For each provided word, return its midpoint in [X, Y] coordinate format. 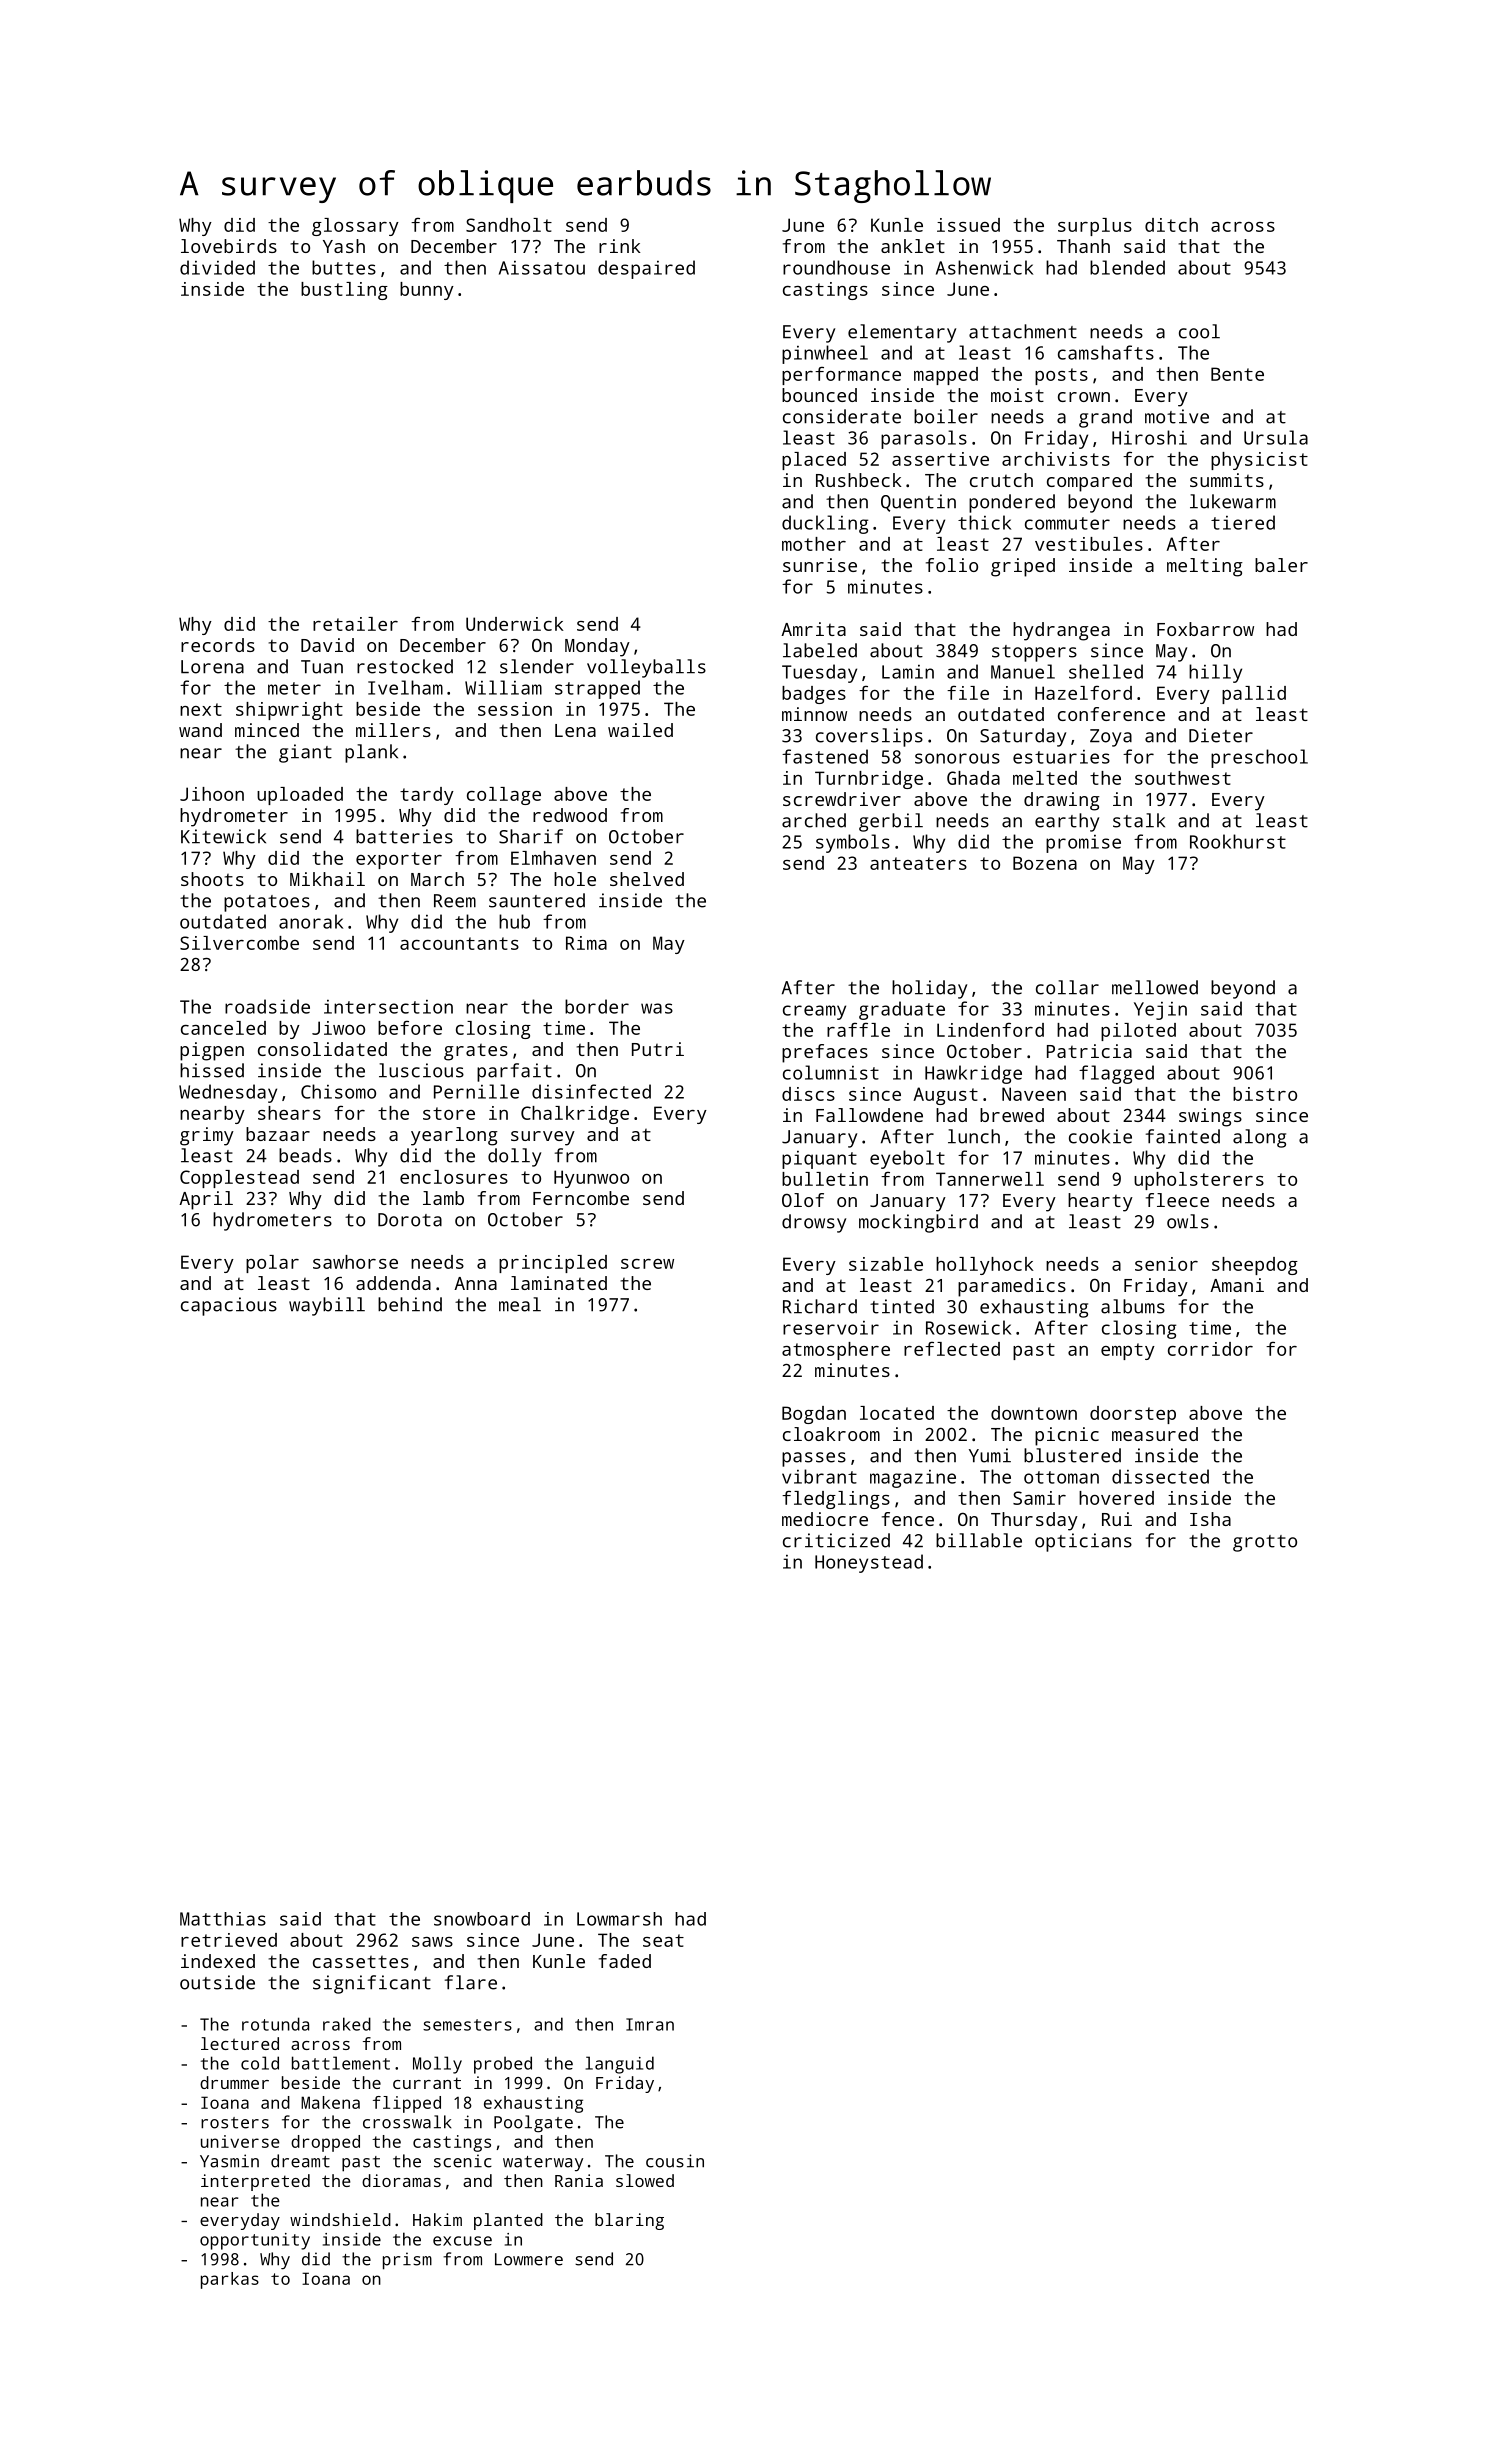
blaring [629, 2221]
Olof [803, 1200]
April [206, 1200]
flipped [407, 2104]
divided [217, 267]
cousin [675, 2161]
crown [1084, 397]
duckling [825, 524]
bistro [1265, 1094]
